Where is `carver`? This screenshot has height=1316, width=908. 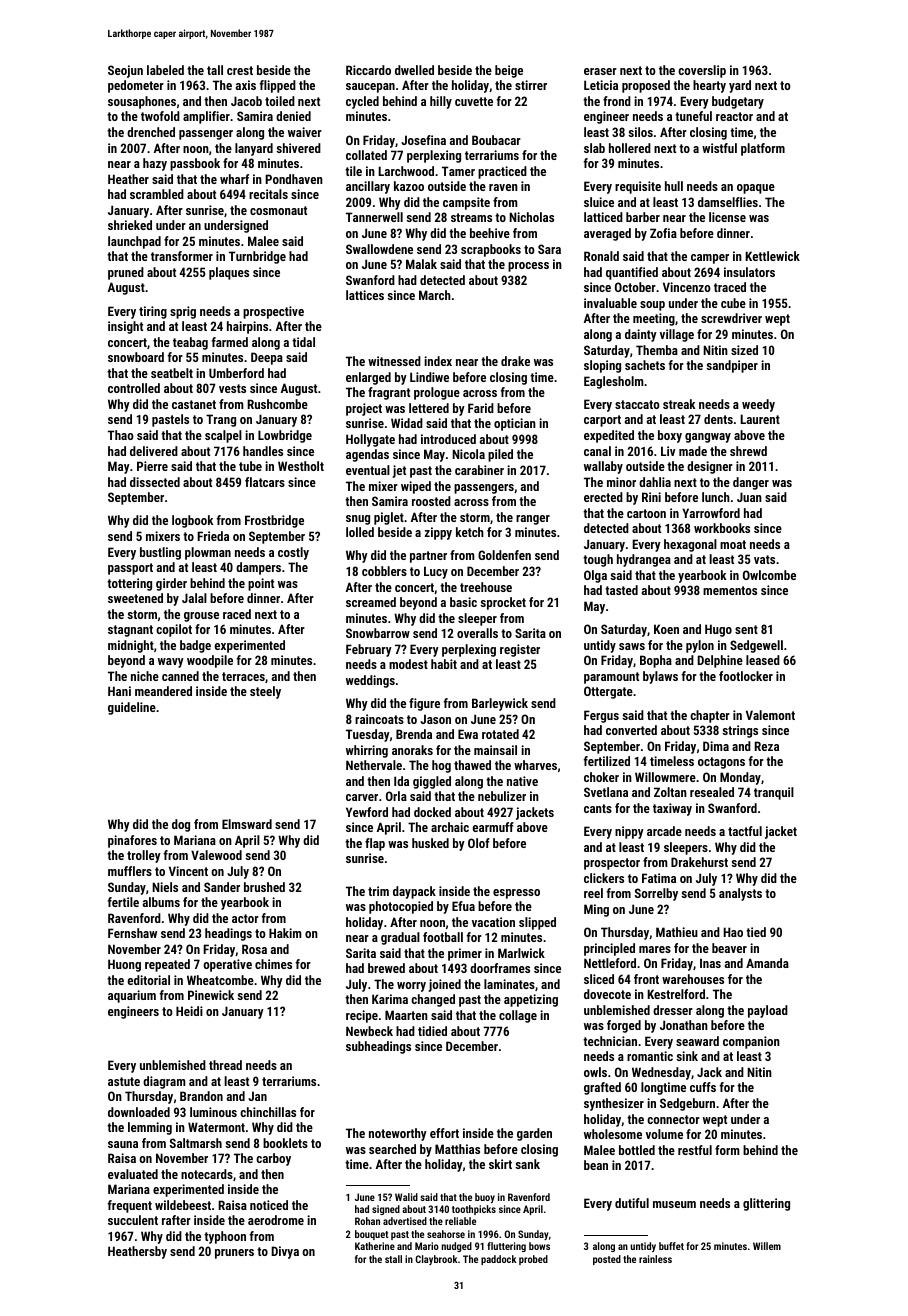
carver is located at coordinates (362, 797).
